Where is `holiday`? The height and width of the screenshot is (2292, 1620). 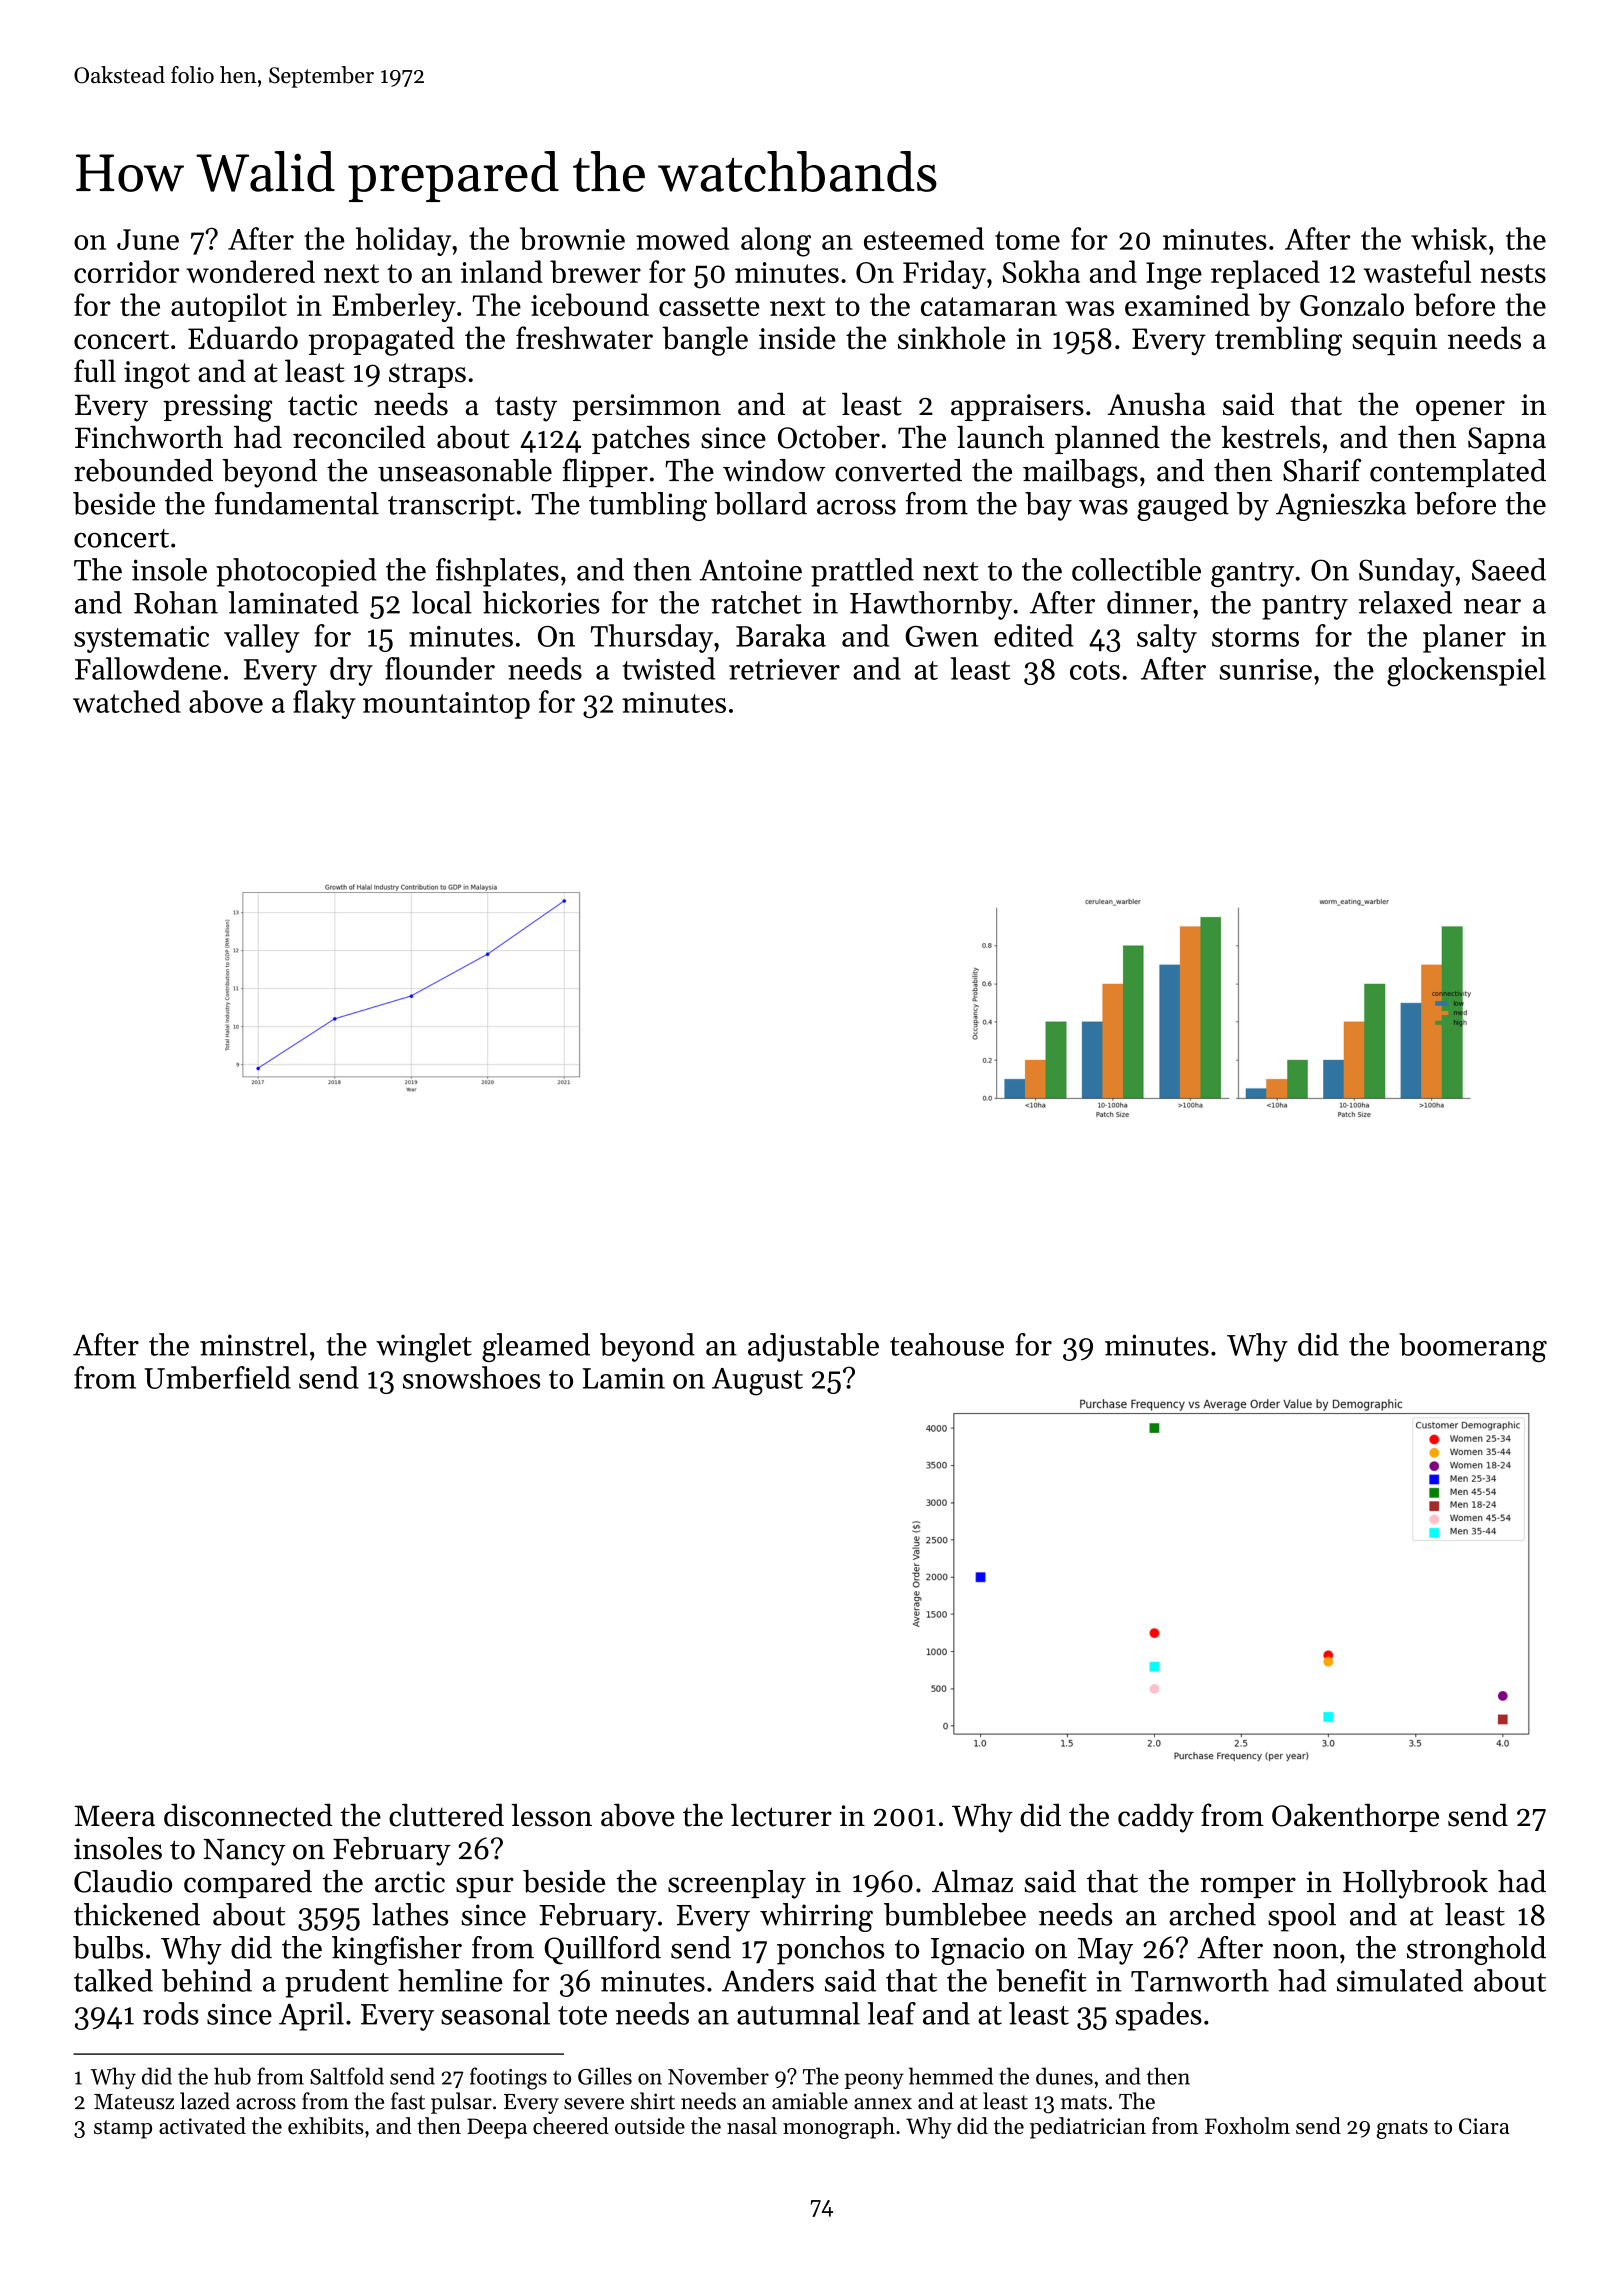 holiday is located at coordinates (403, 241).
